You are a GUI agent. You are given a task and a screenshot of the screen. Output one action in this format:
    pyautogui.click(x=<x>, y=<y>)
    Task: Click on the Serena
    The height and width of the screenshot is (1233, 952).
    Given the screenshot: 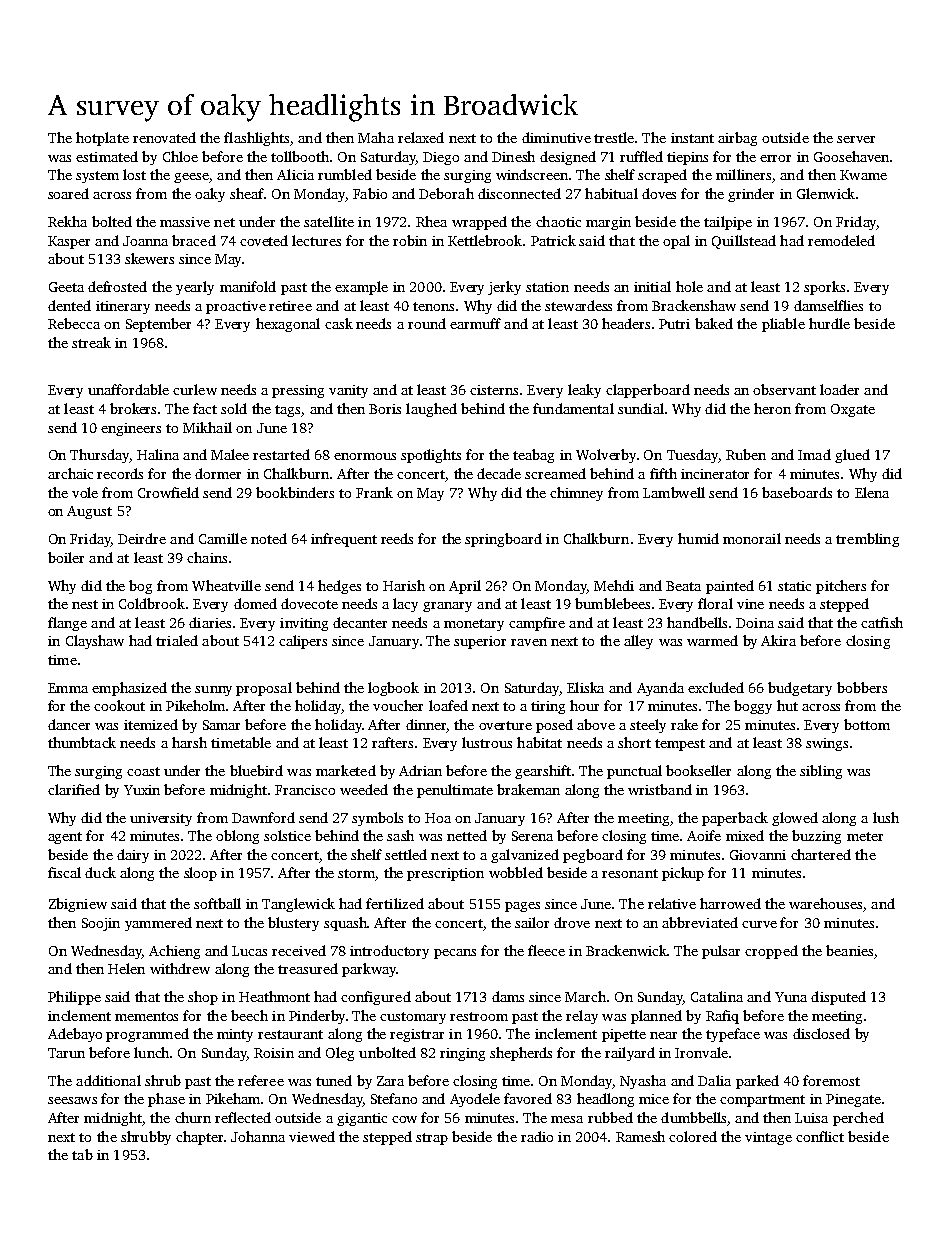 What is the action you would take?
    pyautogui.click(x=532, y=836)
